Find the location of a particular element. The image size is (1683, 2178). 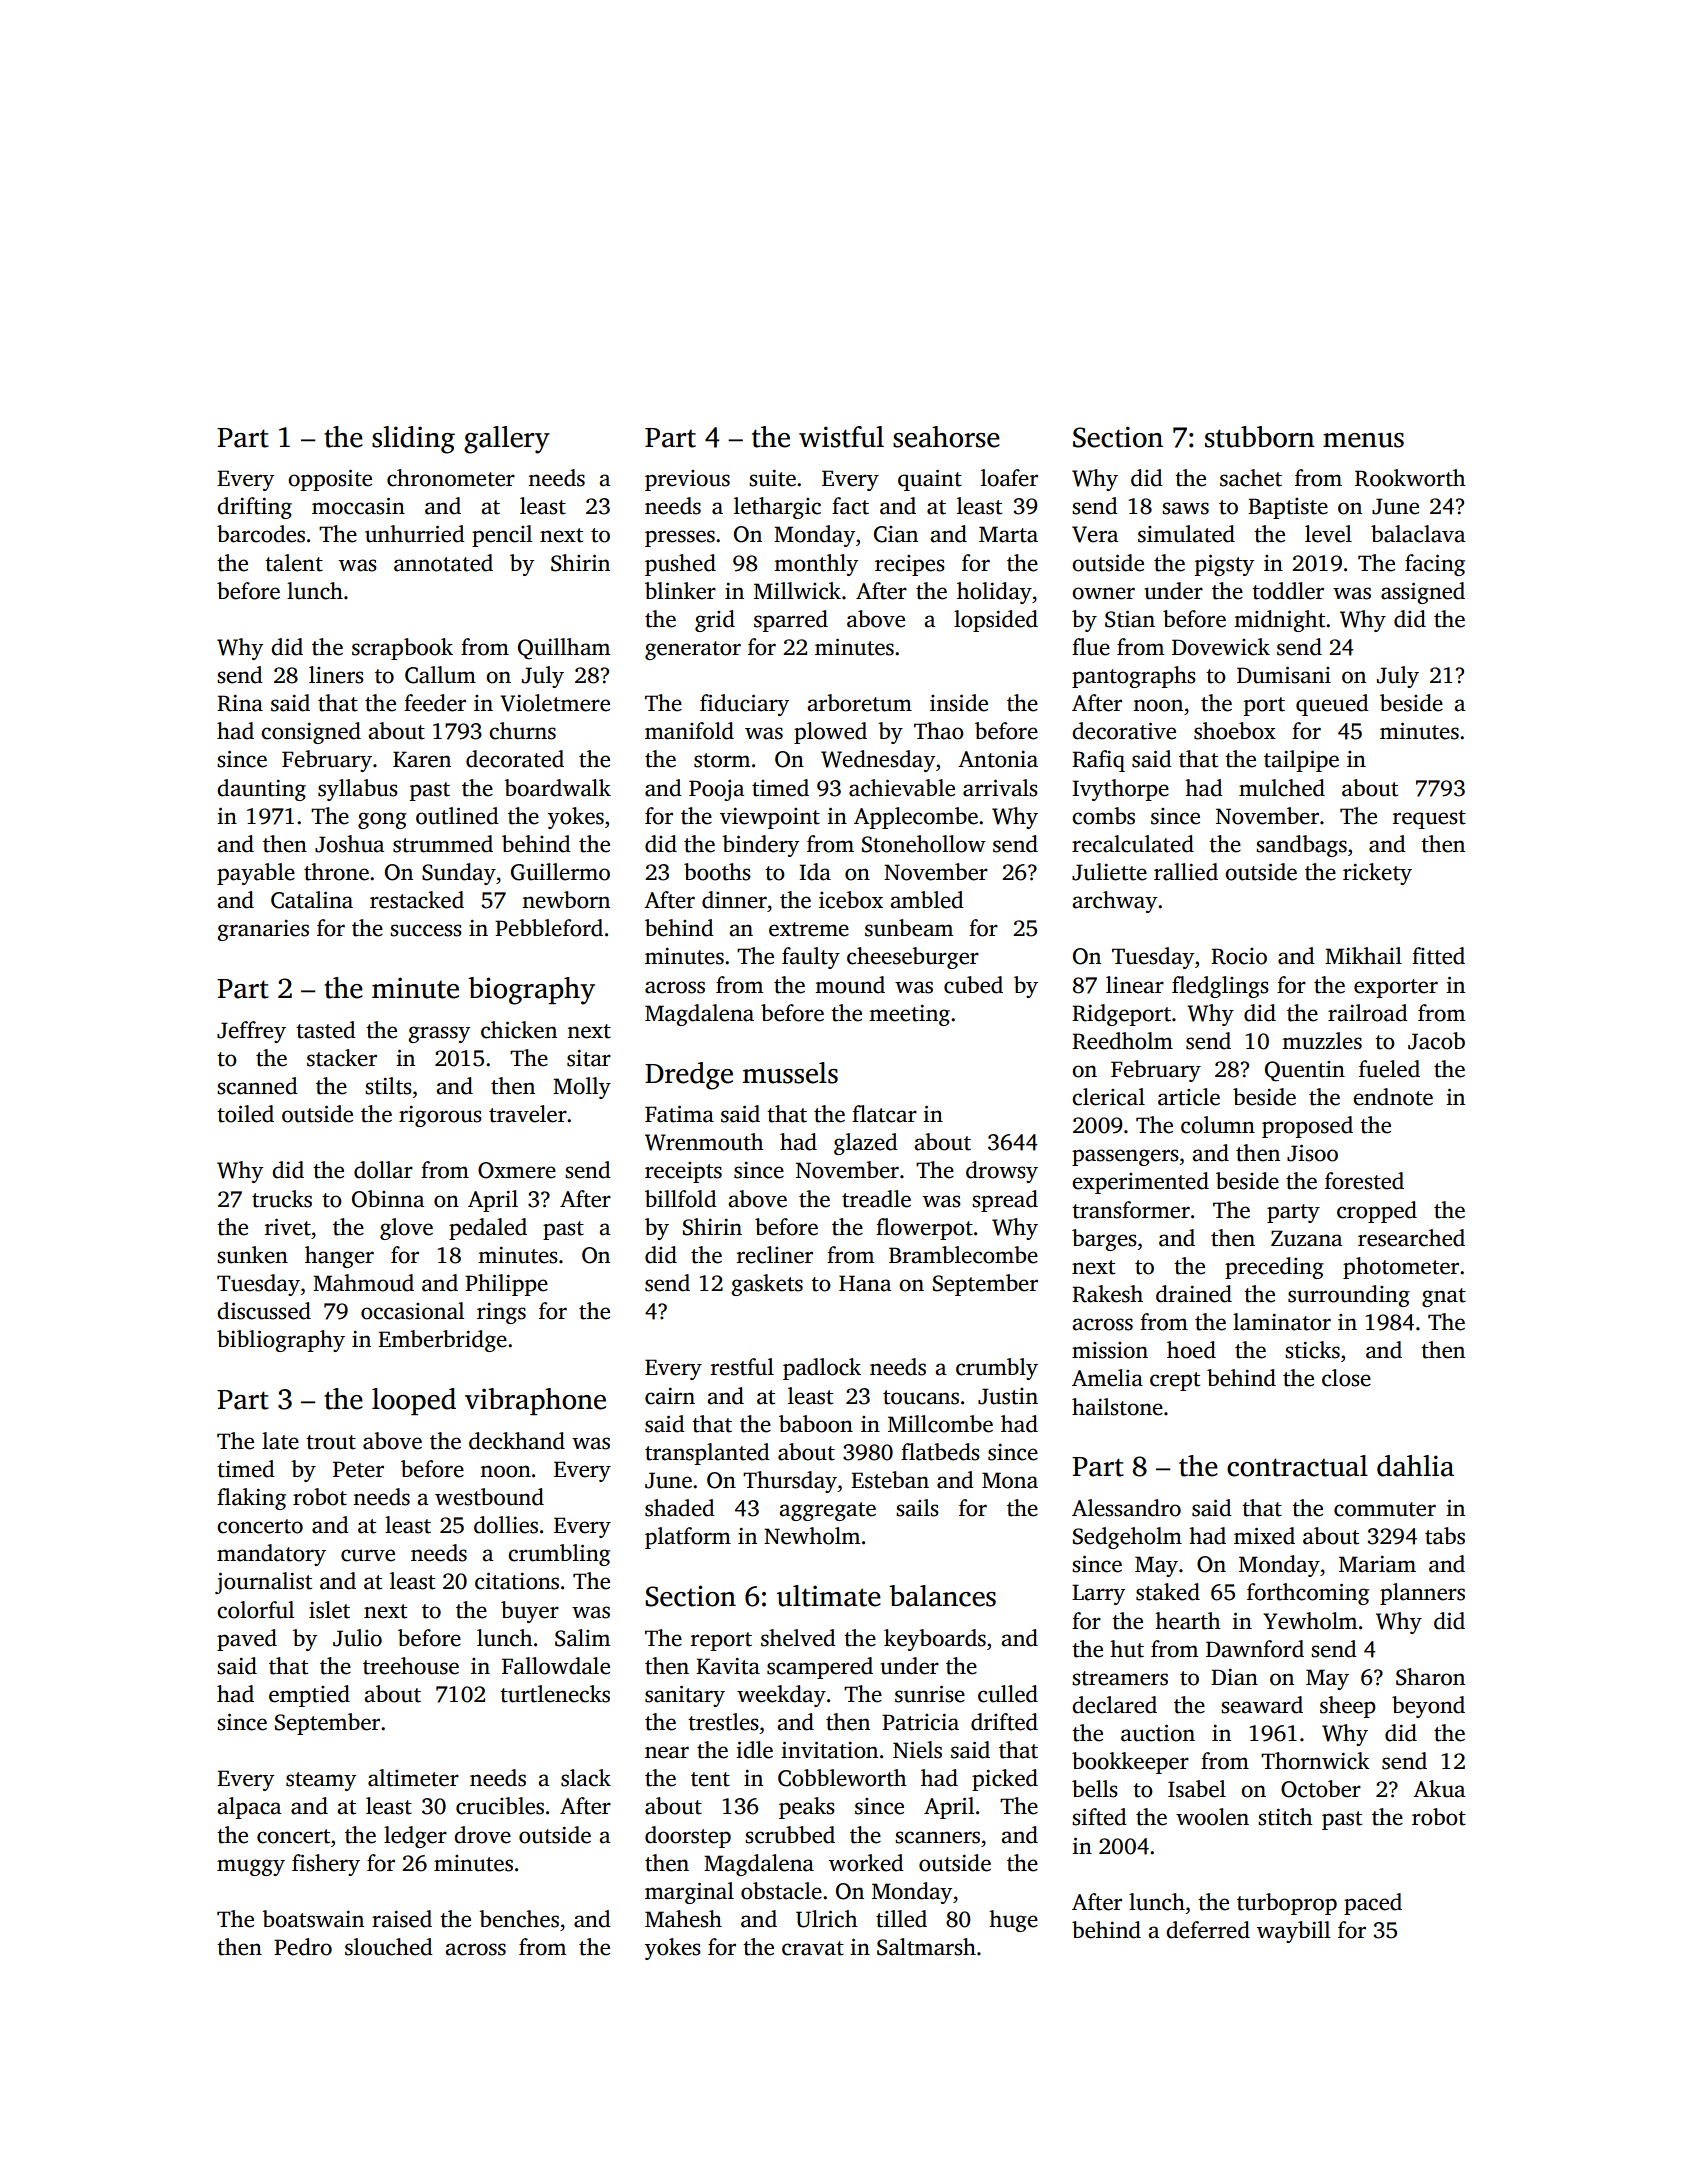

throne is located at coordinates (336, 872).
